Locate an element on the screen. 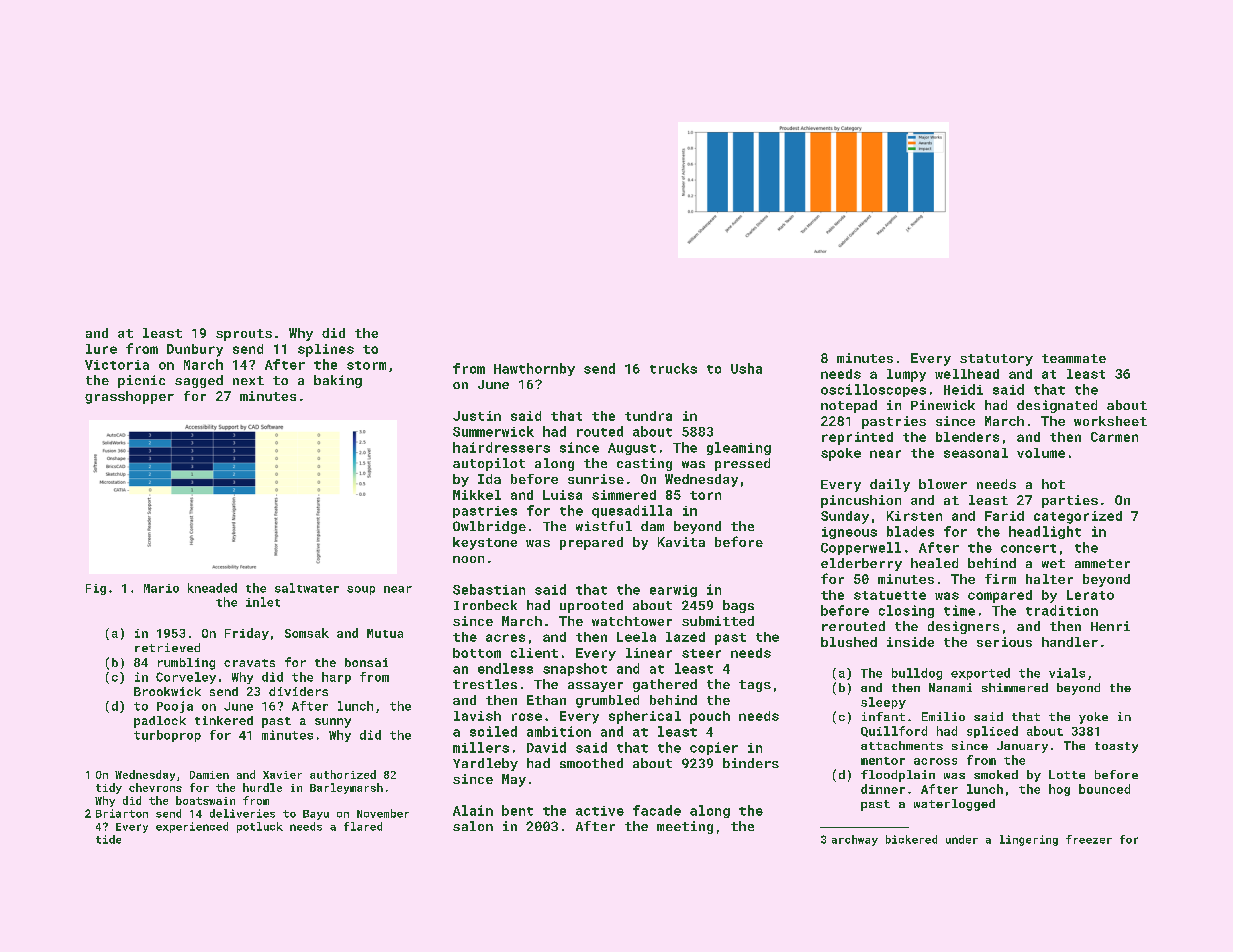  trucks is located at coordinates (673, 368).
